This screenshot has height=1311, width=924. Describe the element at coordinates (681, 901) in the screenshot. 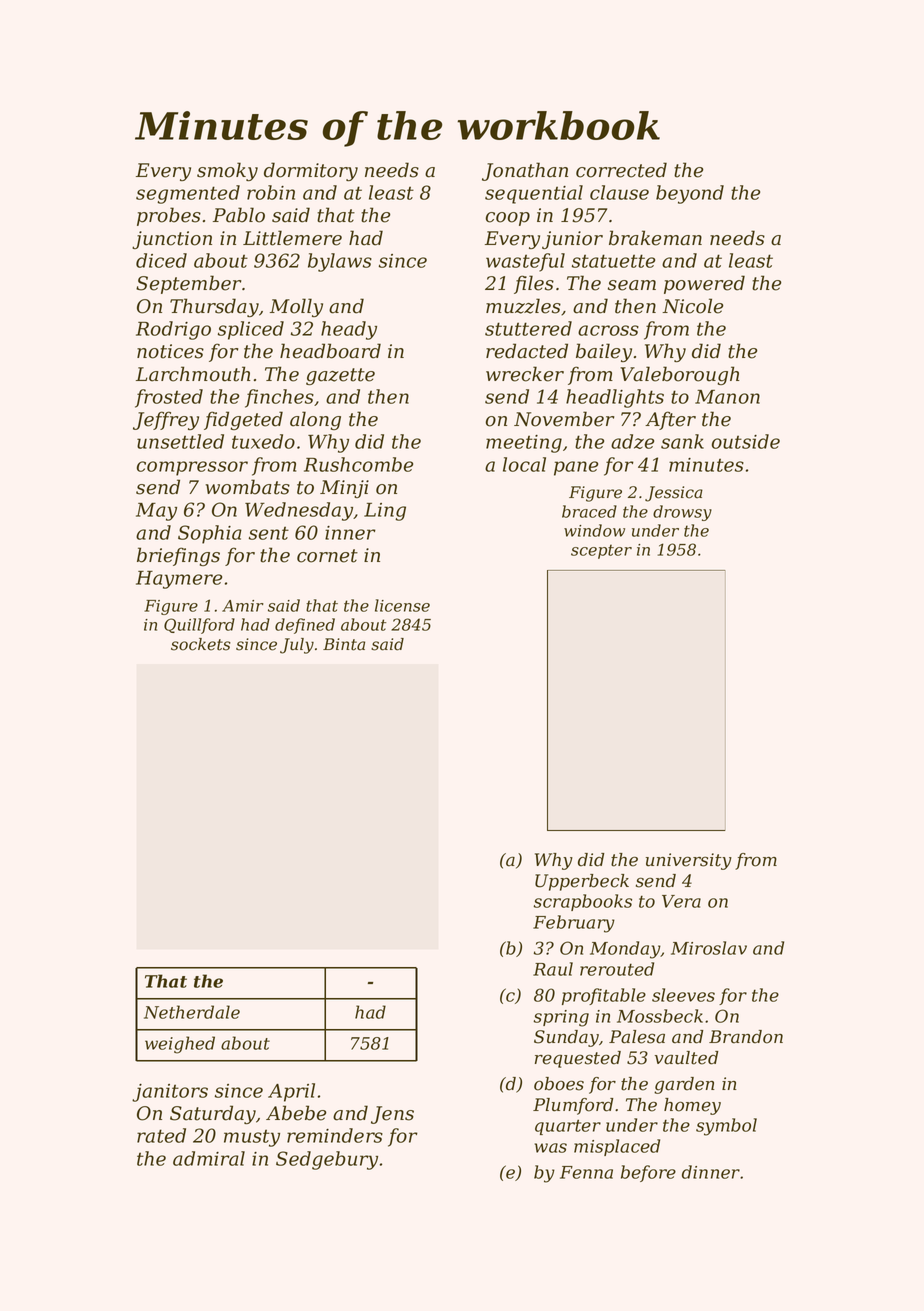

I see `Vera` at that location.
